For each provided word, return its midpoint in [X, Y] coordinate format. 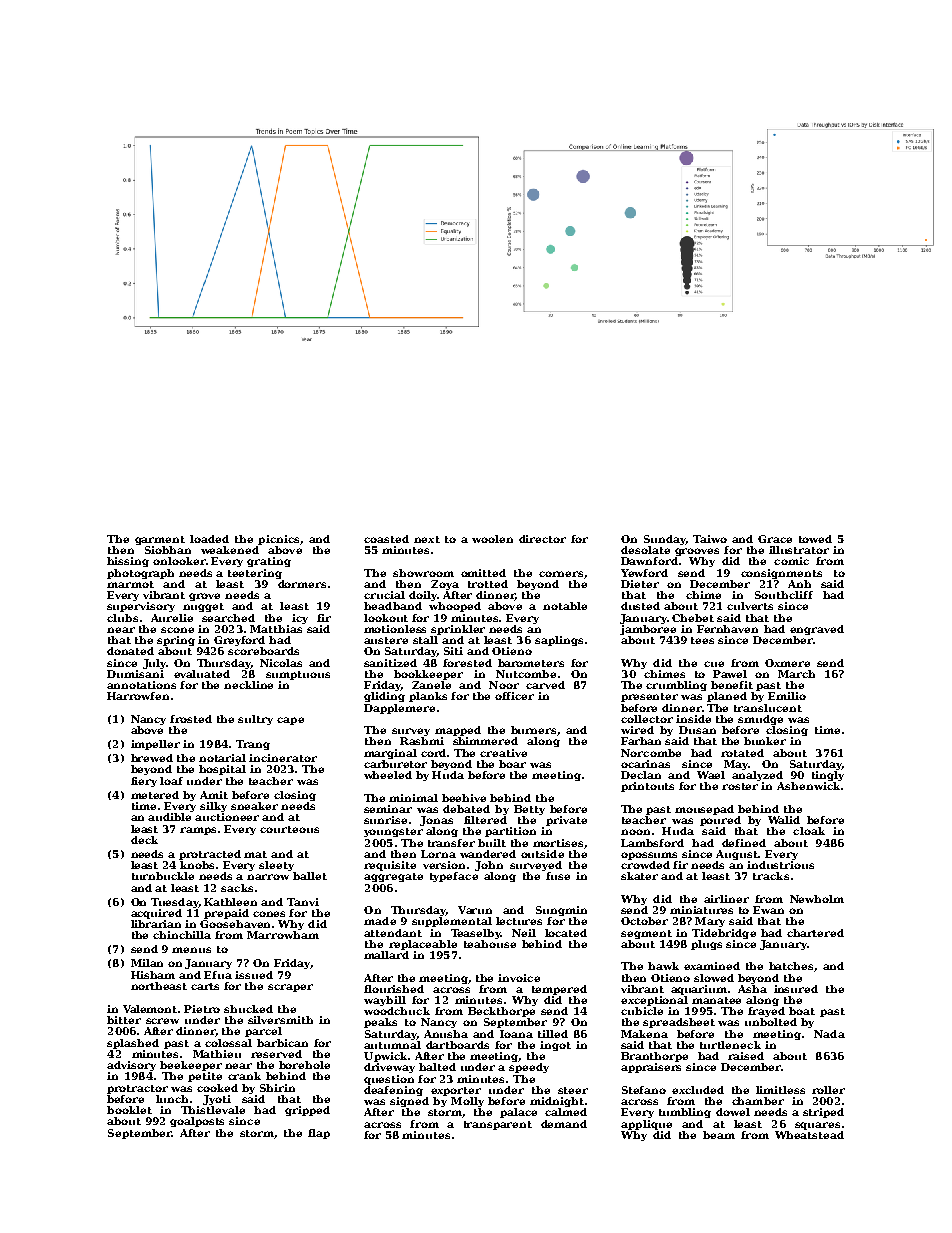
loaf [171, 781]
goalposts [197, 1122]
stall [425, 640]
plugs [706, 945]
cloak [809, 831]
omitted [483, 573]
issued [254, 975]
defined [744, 843]
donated [130, 651]
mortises [558, 843]
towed [815, 539]
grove [204, 597]
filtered [485, 820]
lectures [519, 921]
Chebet [693, 618]
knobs [197, 865]
